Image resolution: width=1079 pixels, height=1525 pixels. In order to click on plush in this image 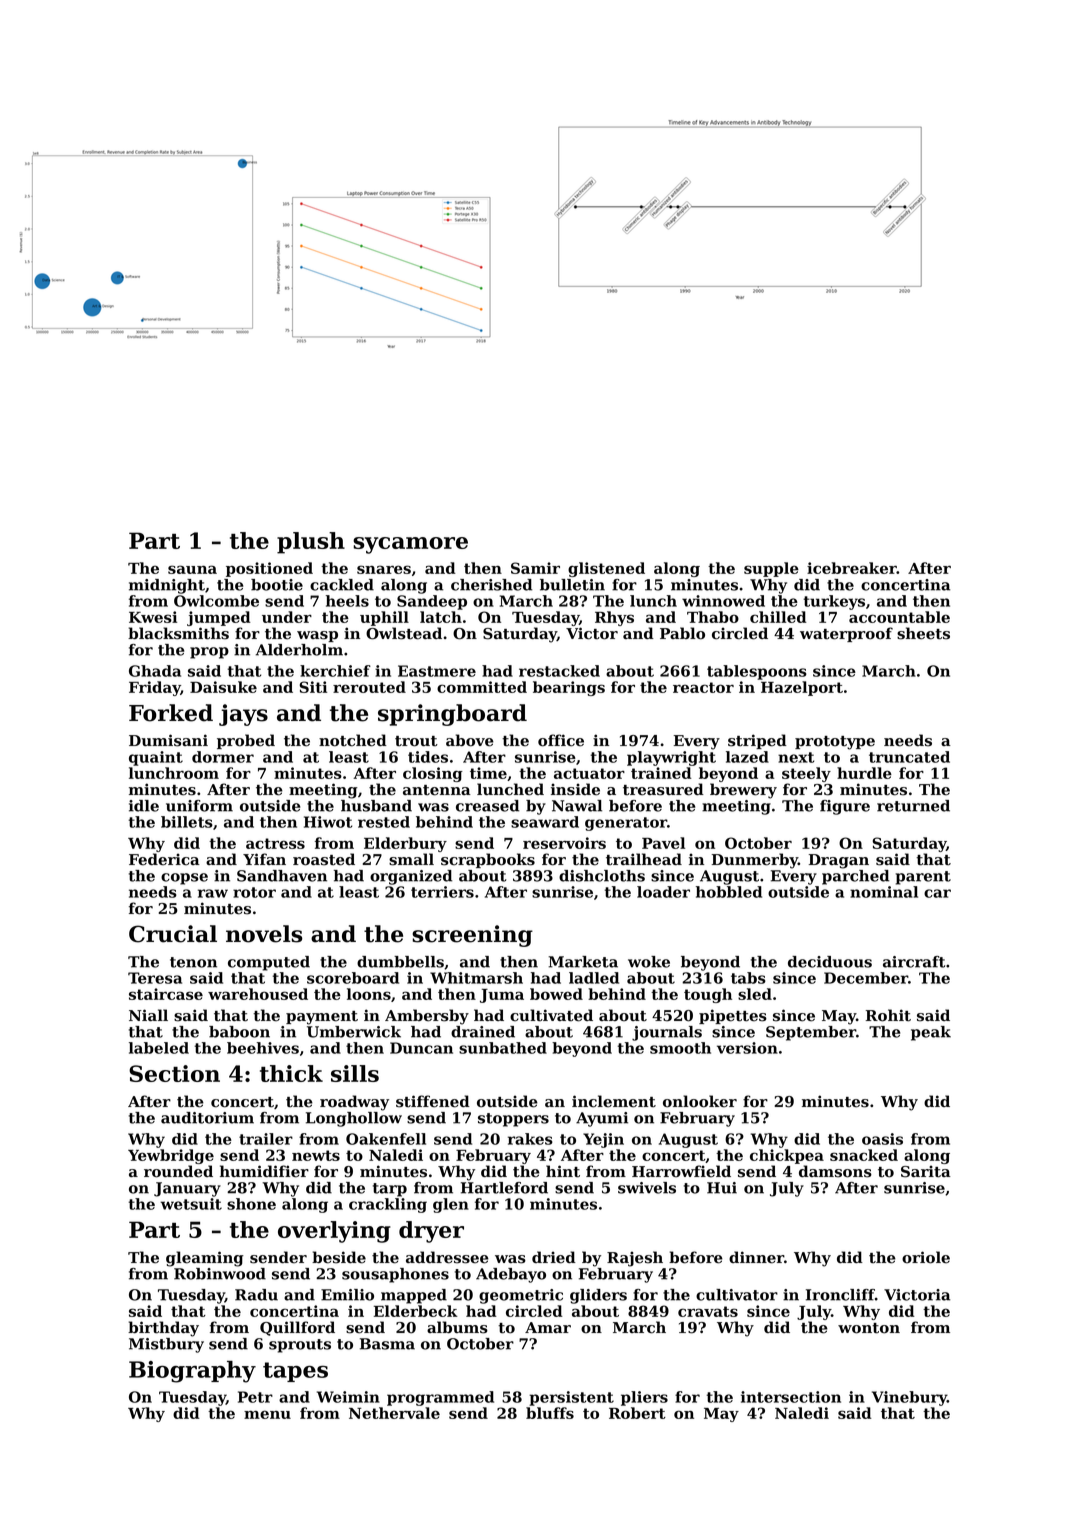, I will do `click(311, 543)`.
